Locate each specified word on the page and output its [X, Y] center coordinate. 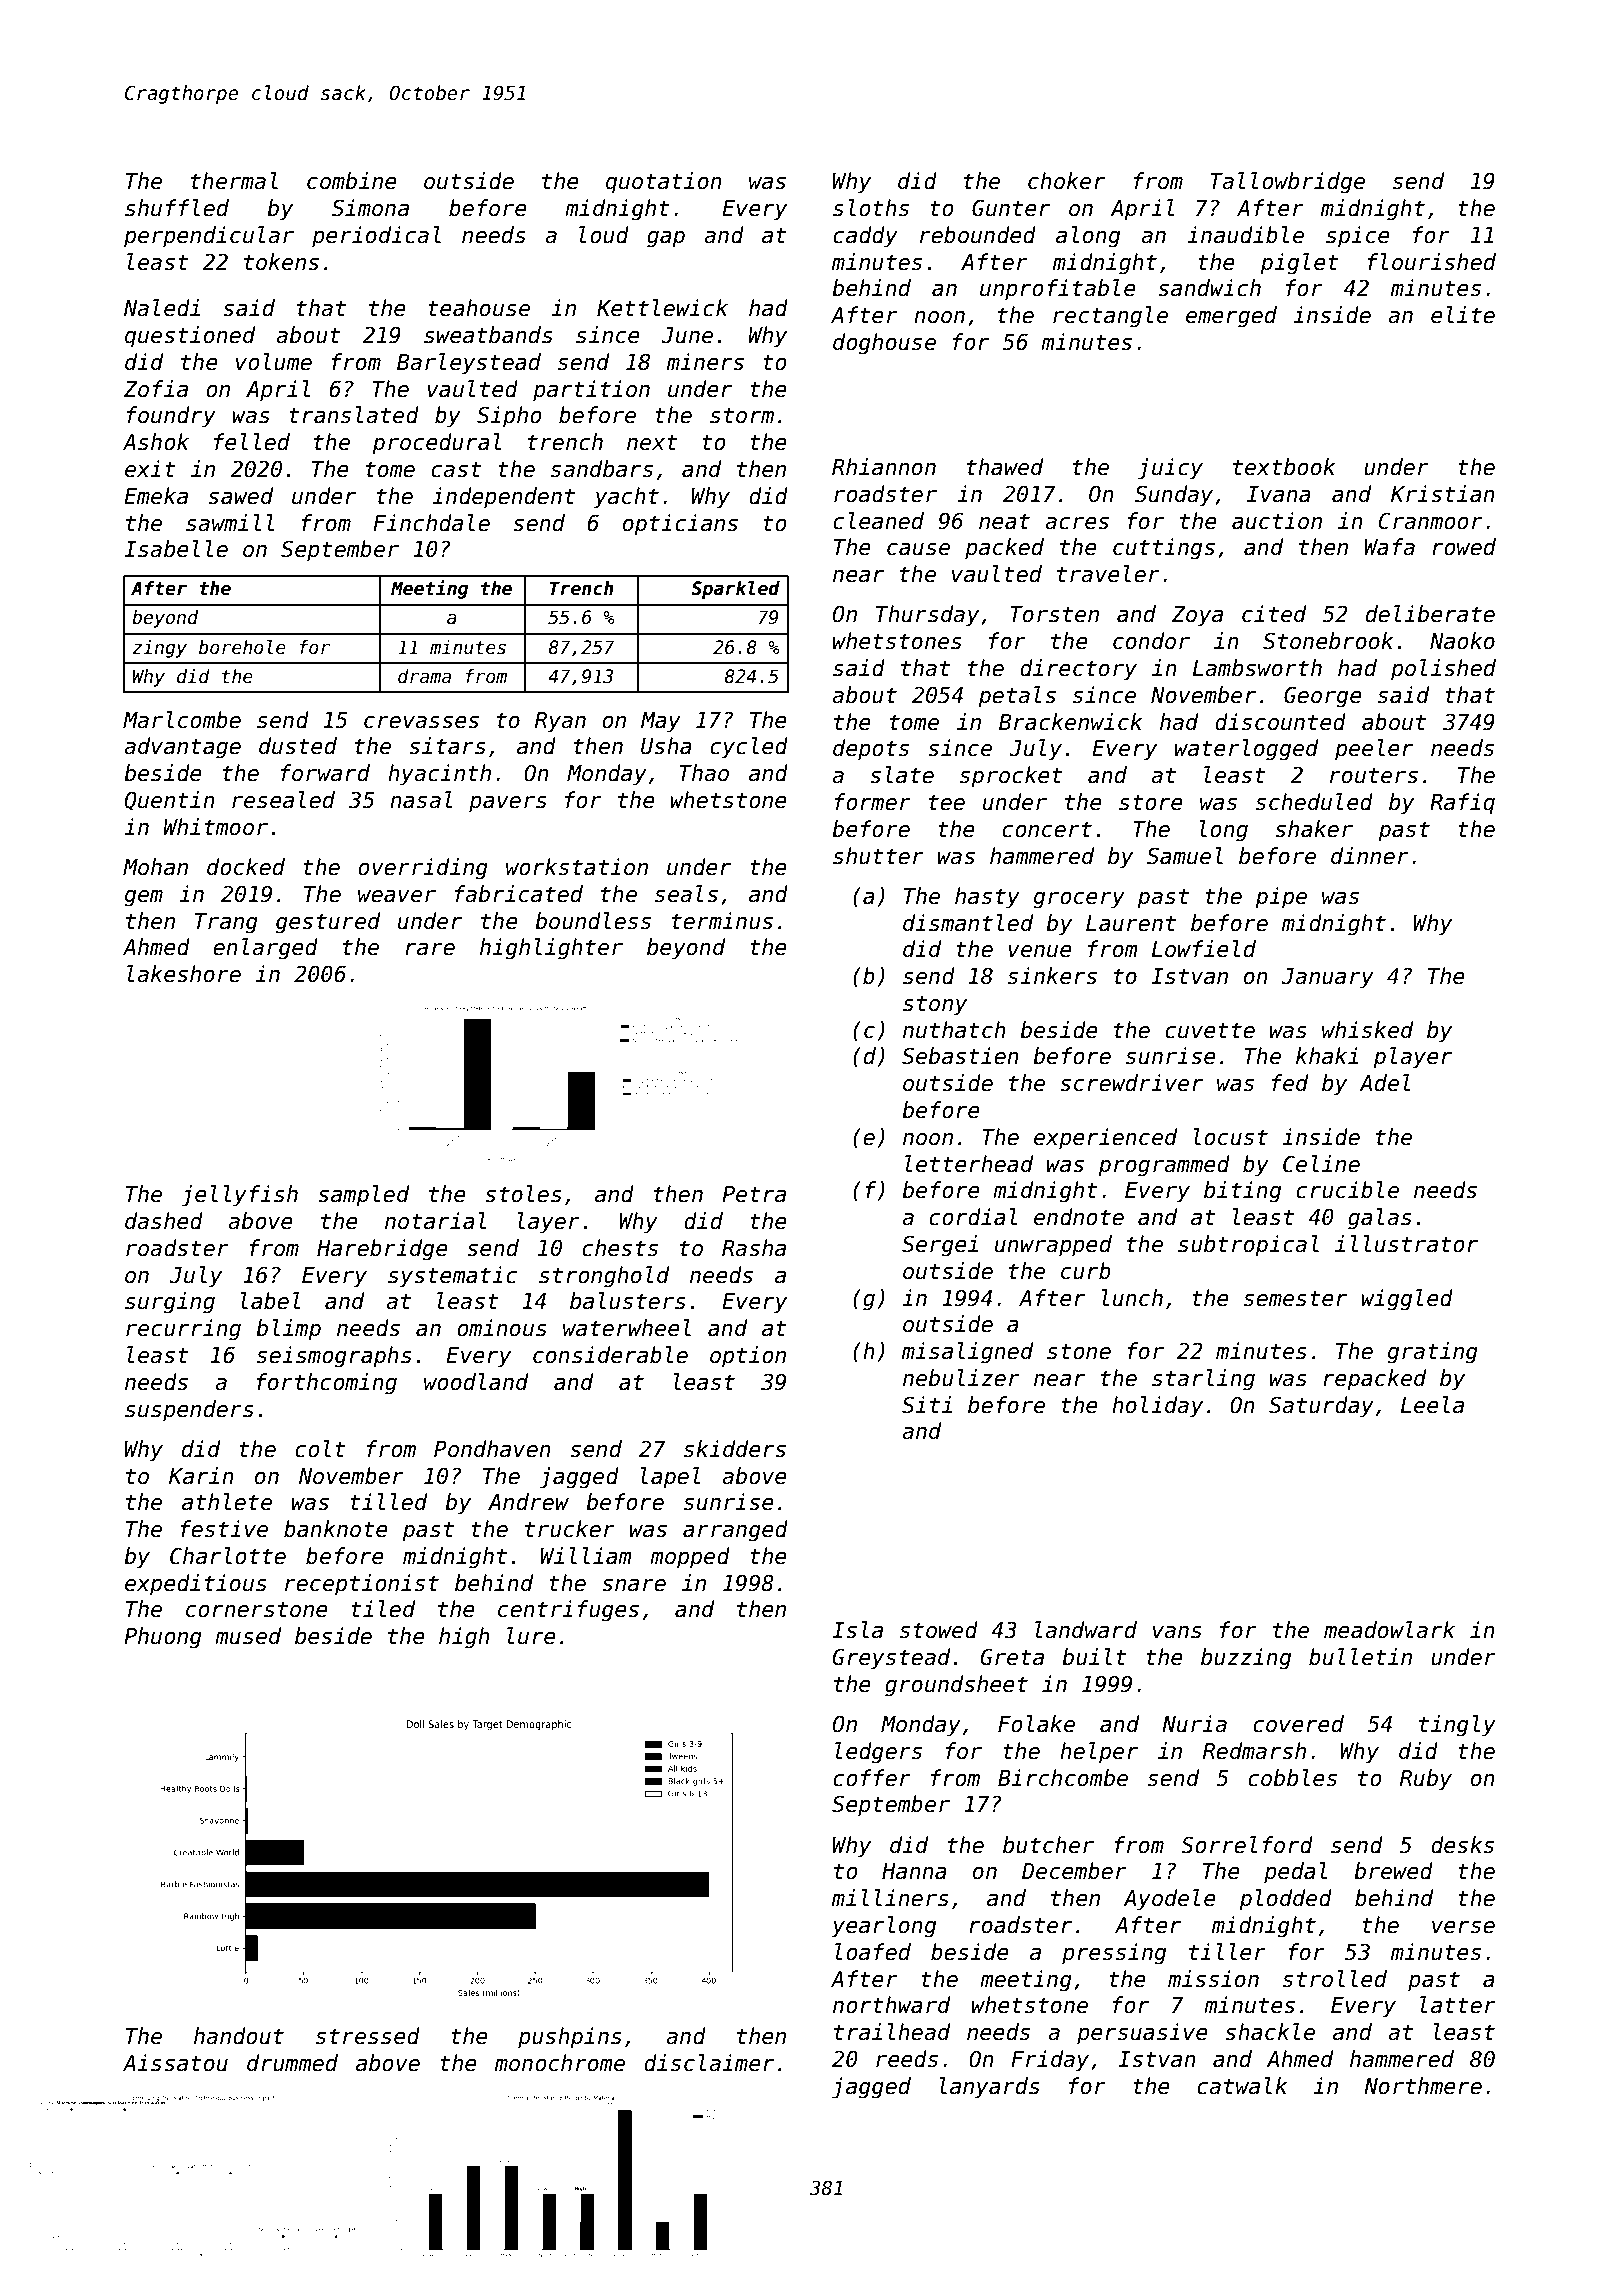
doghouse [884, 344]
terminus [722, 921]
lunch [1132, 1298]
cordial [973, 1217]
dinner [1370, 856]
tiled [383, 1609]
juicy [1170, 469]
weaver [397, 896]
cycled [749, 748]
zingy [159, 649]
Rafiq [1462, 804]
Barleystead [469, 364]
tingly [1457, 1726]
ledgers [878, 1753]
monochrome [560, 2063]
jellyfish [239, 1196]
